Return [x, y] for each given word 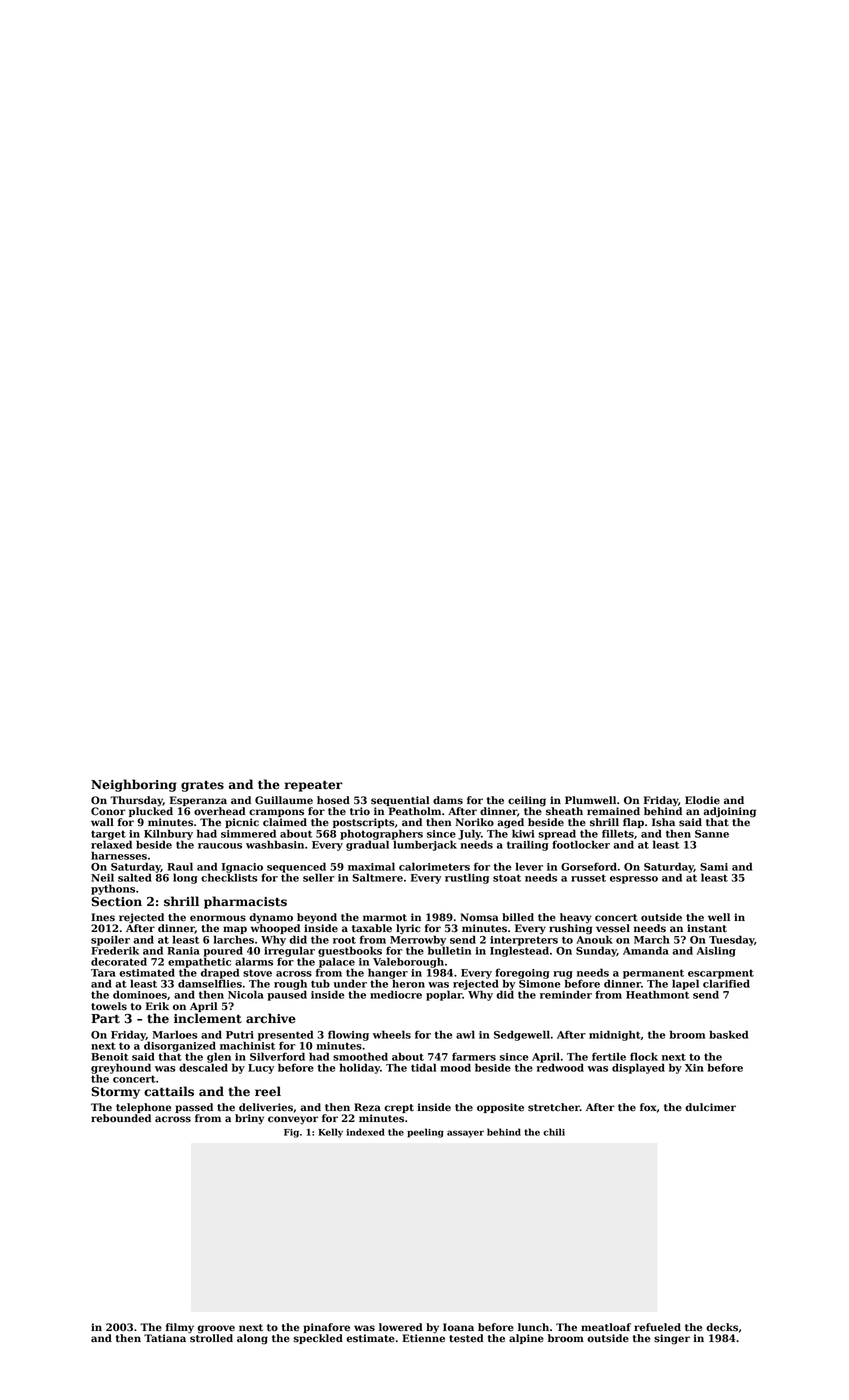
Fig [291, 1133]
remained [613, 811]
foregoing [522, 973]
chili [554, 1132]
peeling [425, 1133]
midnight [615, 1035]
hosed [333, 800]
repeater [313, 786]
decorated [119, 961]
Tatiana [165, 1338]
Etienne [423, 1338]
